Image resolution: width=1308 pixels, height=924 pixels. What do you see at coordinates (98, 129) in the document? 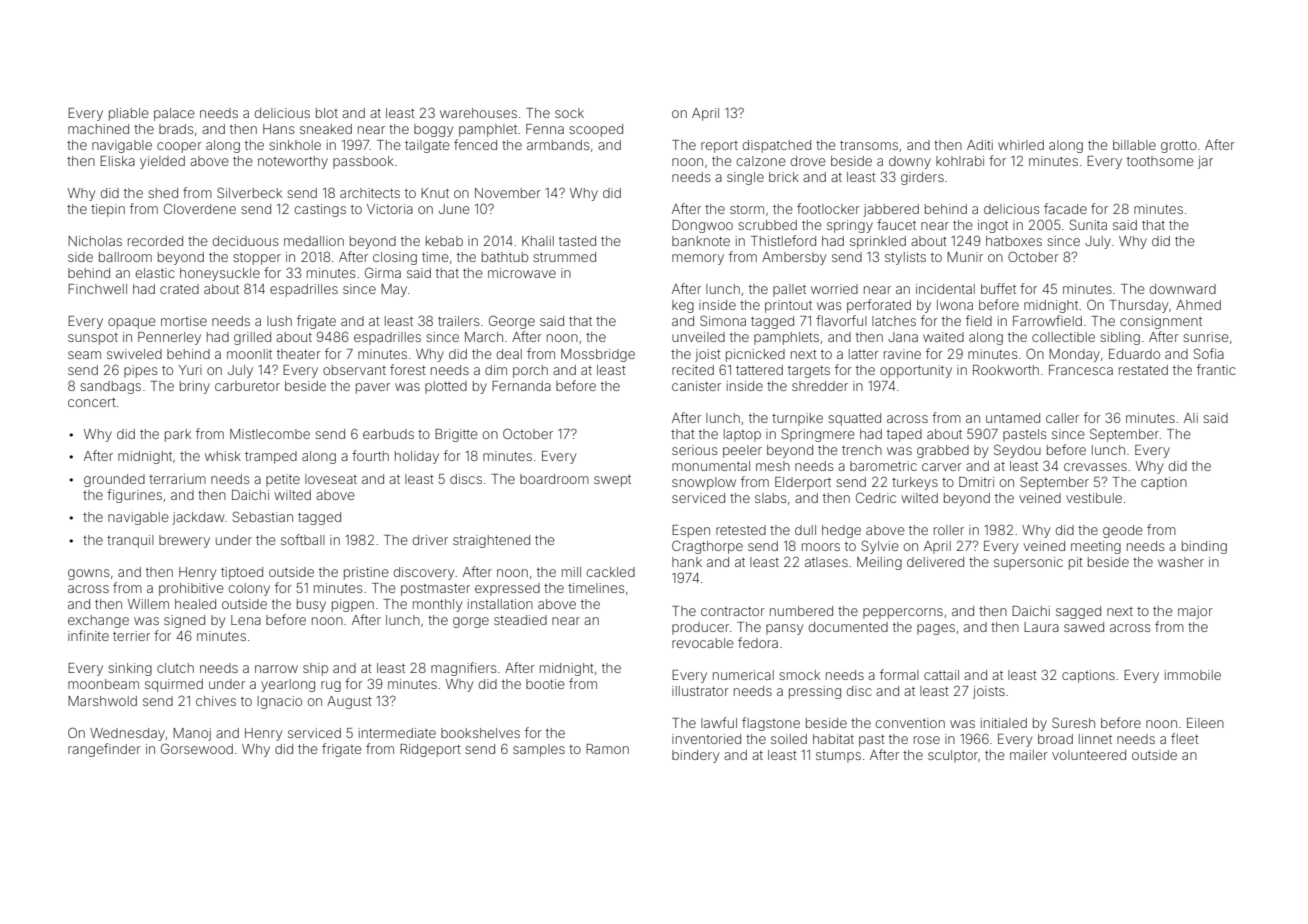
I see `machined` at bounding box center [98, 129].
